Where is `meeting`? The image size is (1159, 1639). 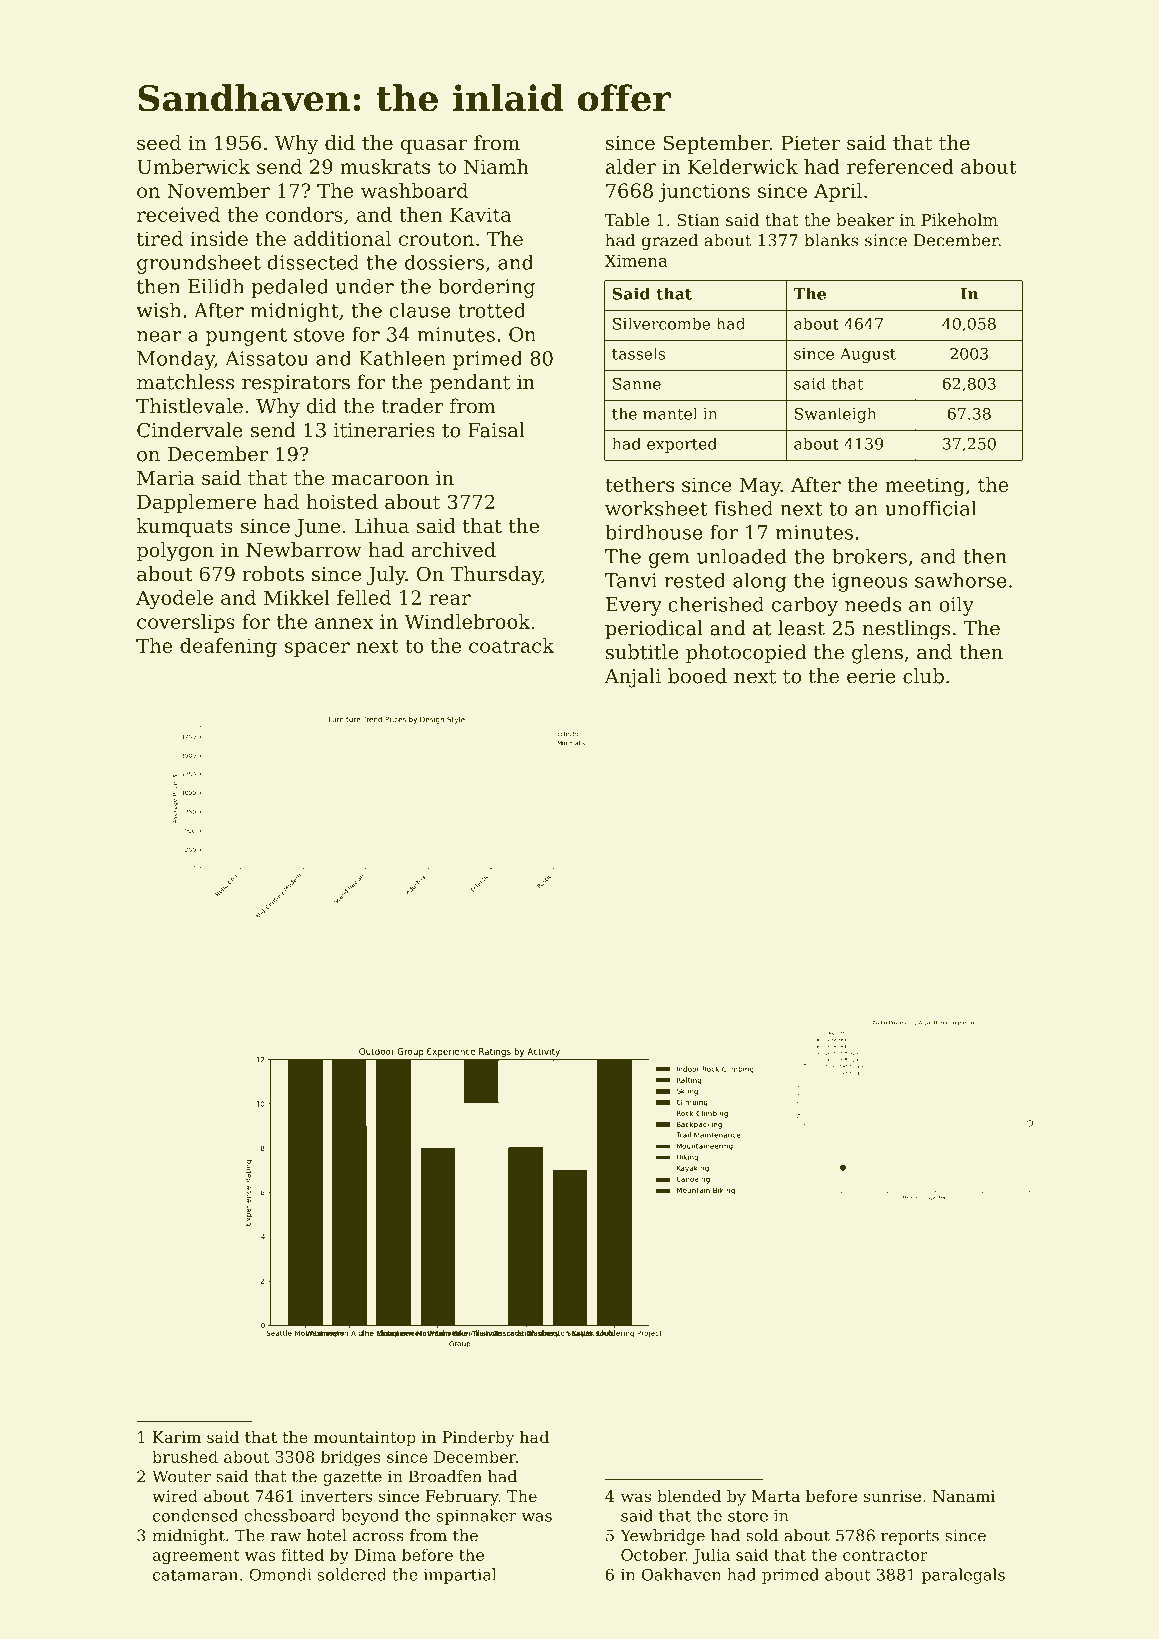
meeting is located at coordinates (925, 486).
